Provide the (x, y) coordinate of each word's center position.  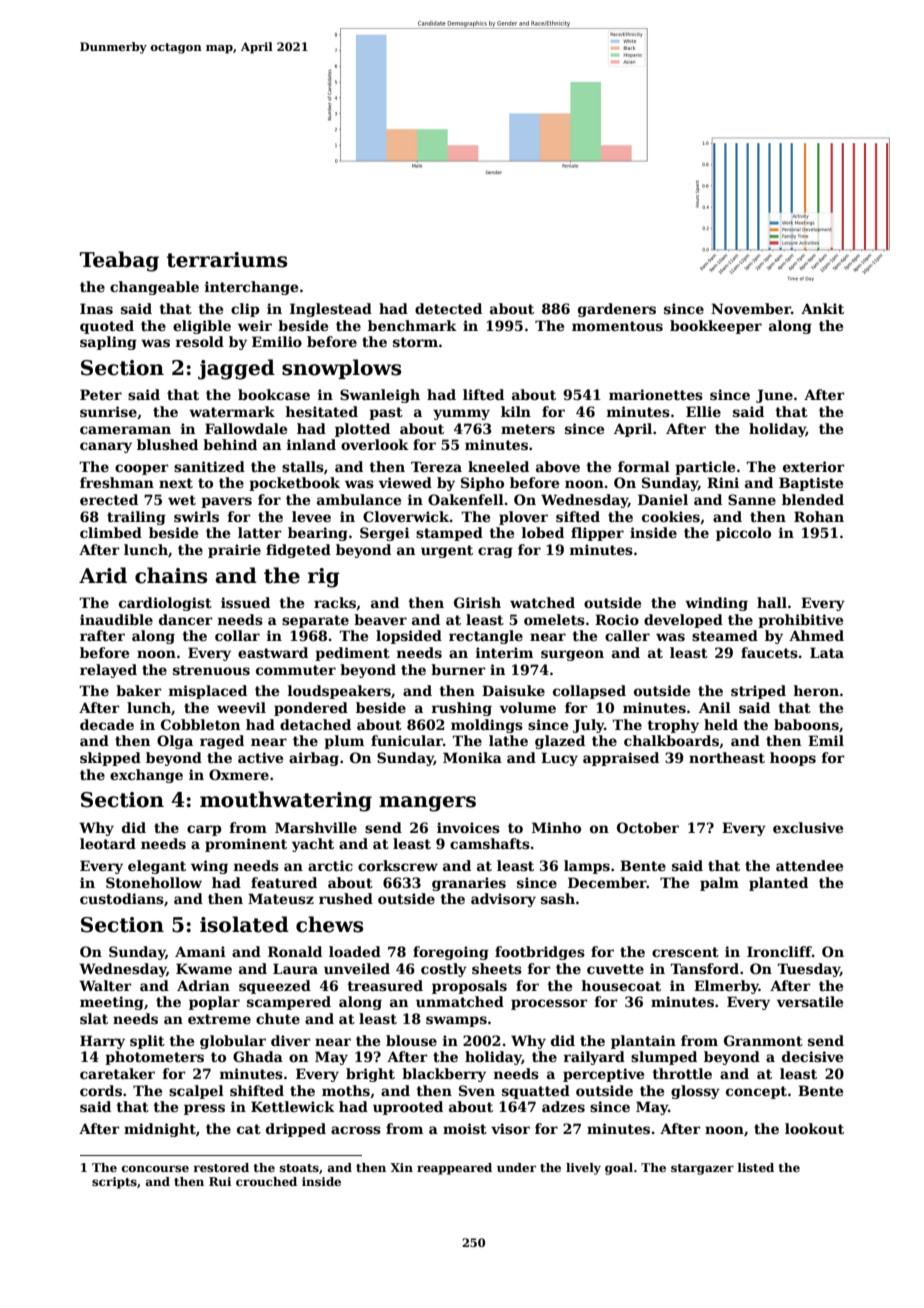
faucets (769, 652)
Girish (477, 602)
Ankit (822, 308)
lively (583, 1169)
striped (758, 692)
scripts (114, 1183)
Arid (103, 575)
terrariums (227, 260)
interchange (251, 288)
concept (756, 1092)
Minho (556, 827)
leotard (108, 843)
